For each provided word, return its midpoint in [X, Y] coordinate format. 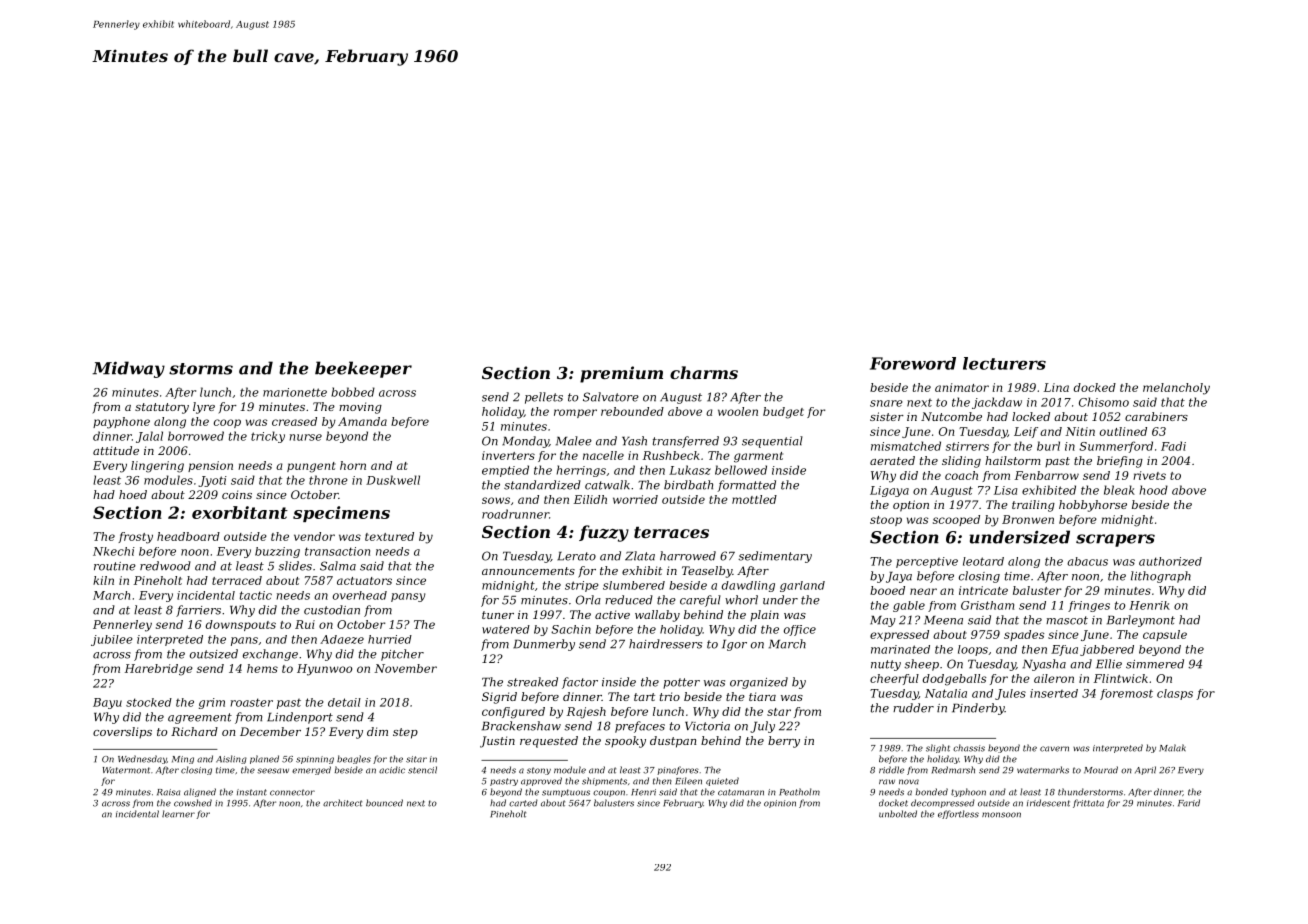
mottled [754, 499]
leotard [983, 561]
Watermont [126, 770]
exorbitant [240, 512]
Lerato [576, 556]
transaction [337, 551]
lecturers [1004, 363]
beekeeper [363, 369]
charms [704, 372]
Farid [1189, 803]
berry [784, 742]
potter [681, 683]
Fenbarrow [1047, 475]
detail [344, 702]
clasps [1175, 694]
